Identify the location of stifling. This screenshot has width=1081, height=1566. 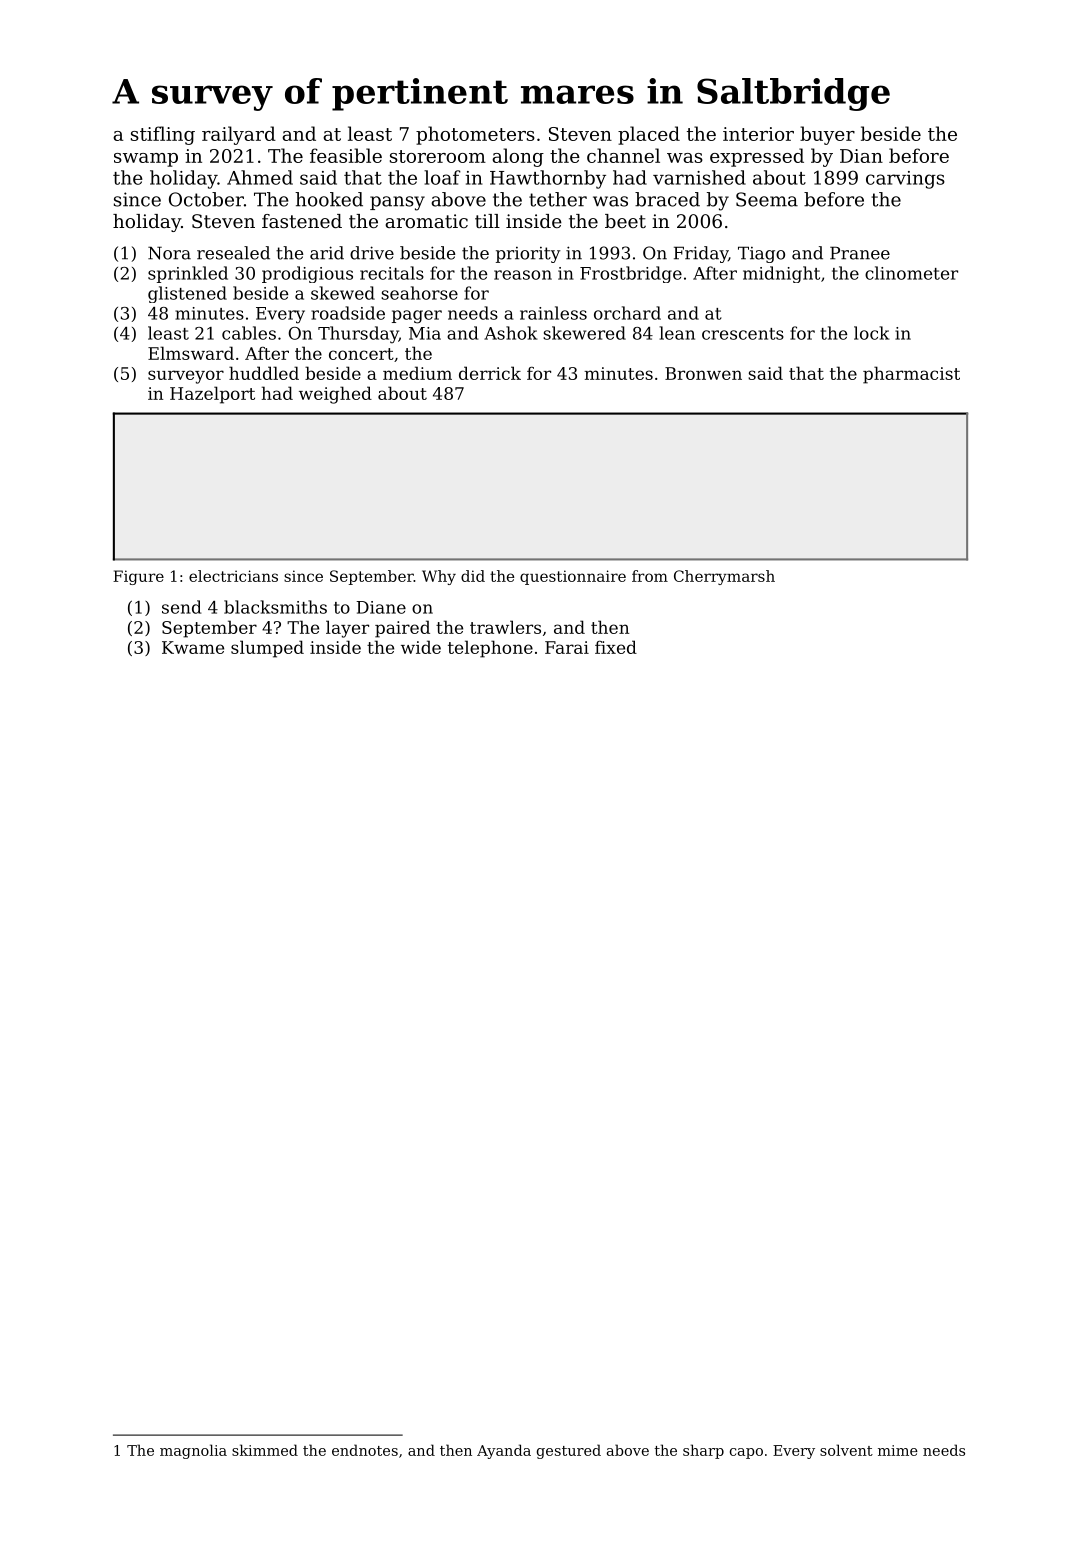
(163, 135).
